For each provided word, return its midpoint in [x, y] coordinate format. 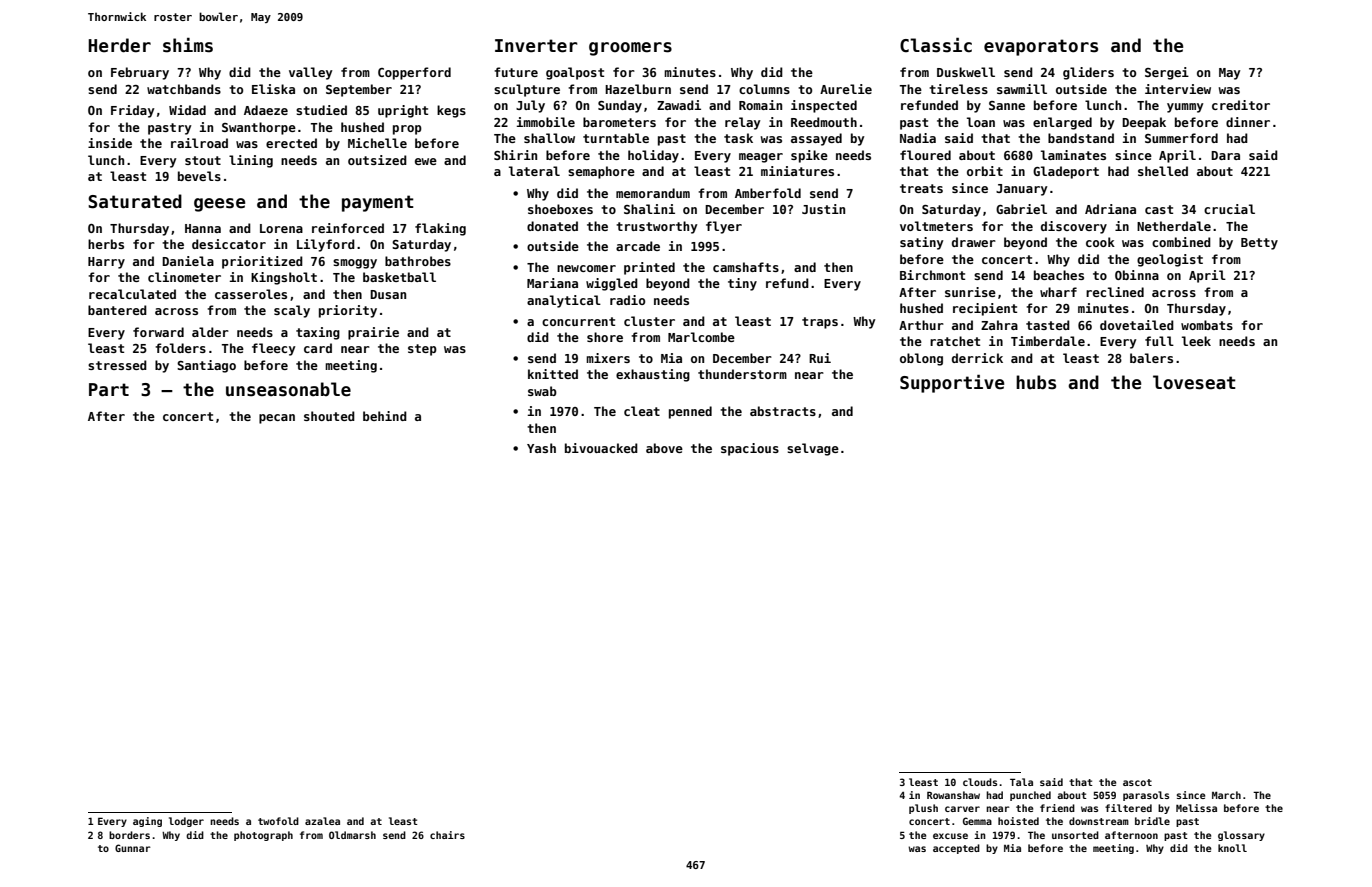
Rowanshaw [953, 795]
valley [311, 73]
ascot [1137, 782]
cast [1159, 209]
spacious [750, 449]
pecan [277, 419]
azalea [322, 821]
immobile [546, 122]
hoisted [1018, 821]
